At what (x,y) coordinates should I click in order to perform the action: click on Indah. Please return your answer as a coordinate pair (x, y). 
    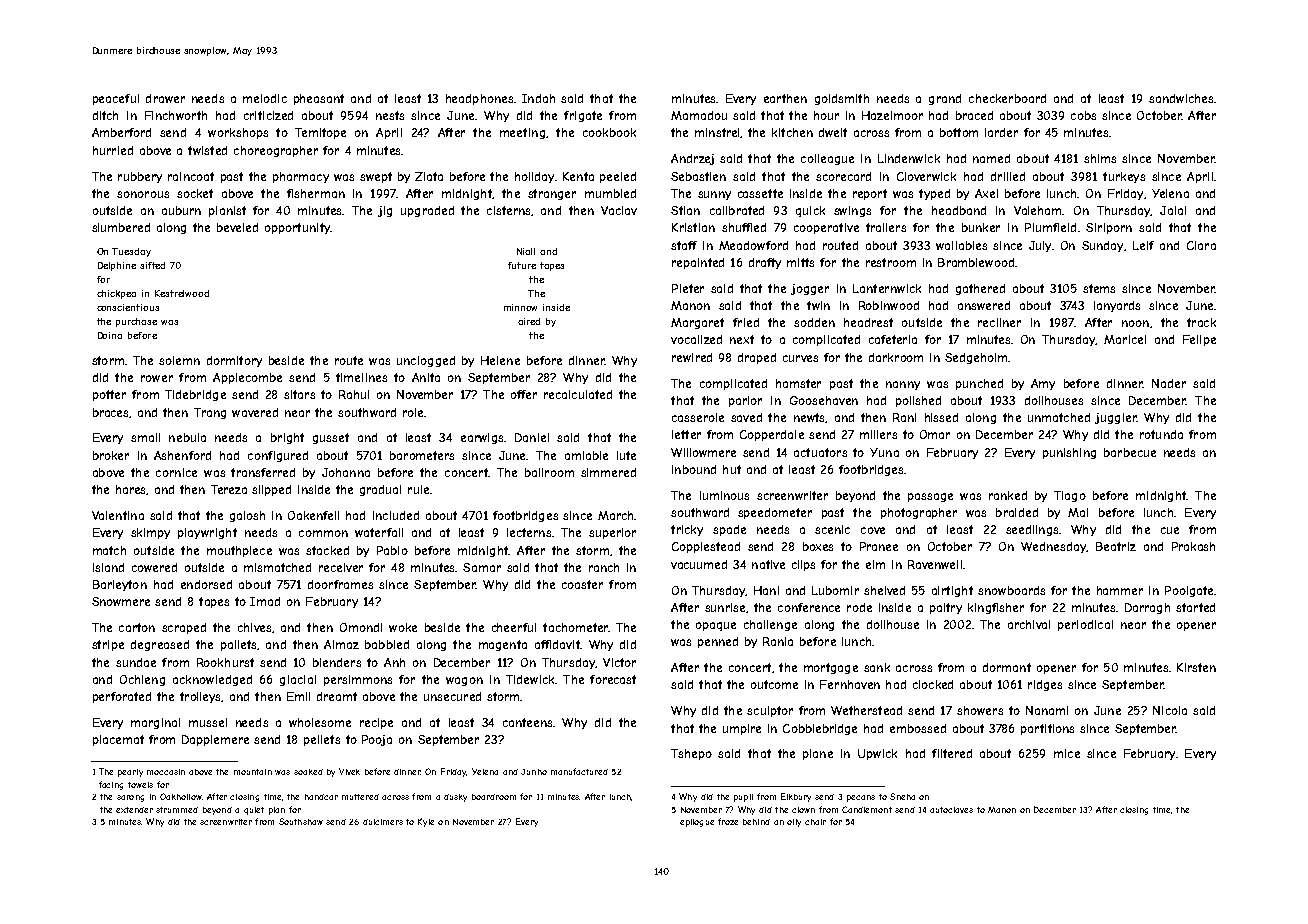
    Looking at the image, I should click on (538, 98).
